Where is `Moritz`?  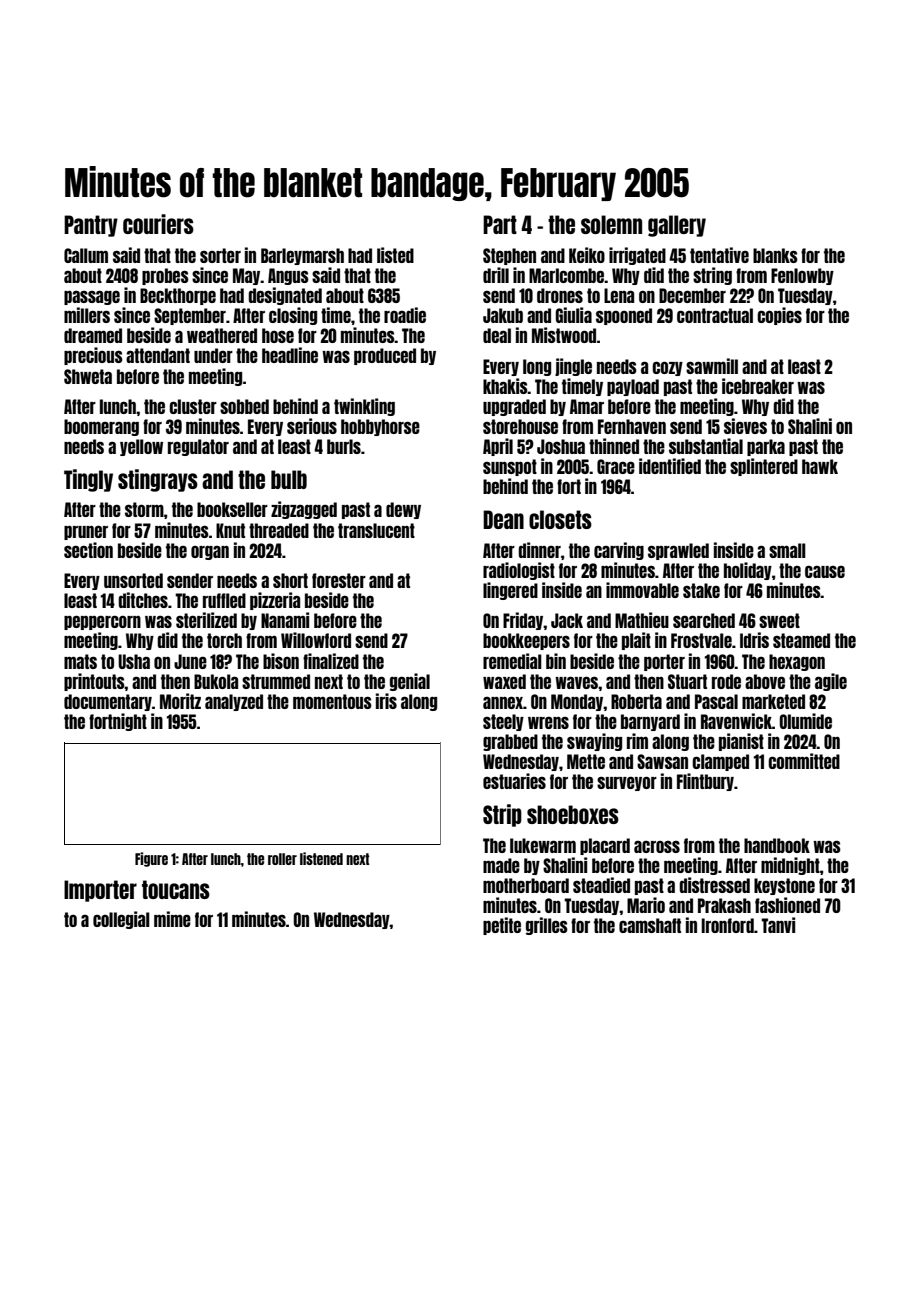
Moritz is located at coordinates (180, 701).
